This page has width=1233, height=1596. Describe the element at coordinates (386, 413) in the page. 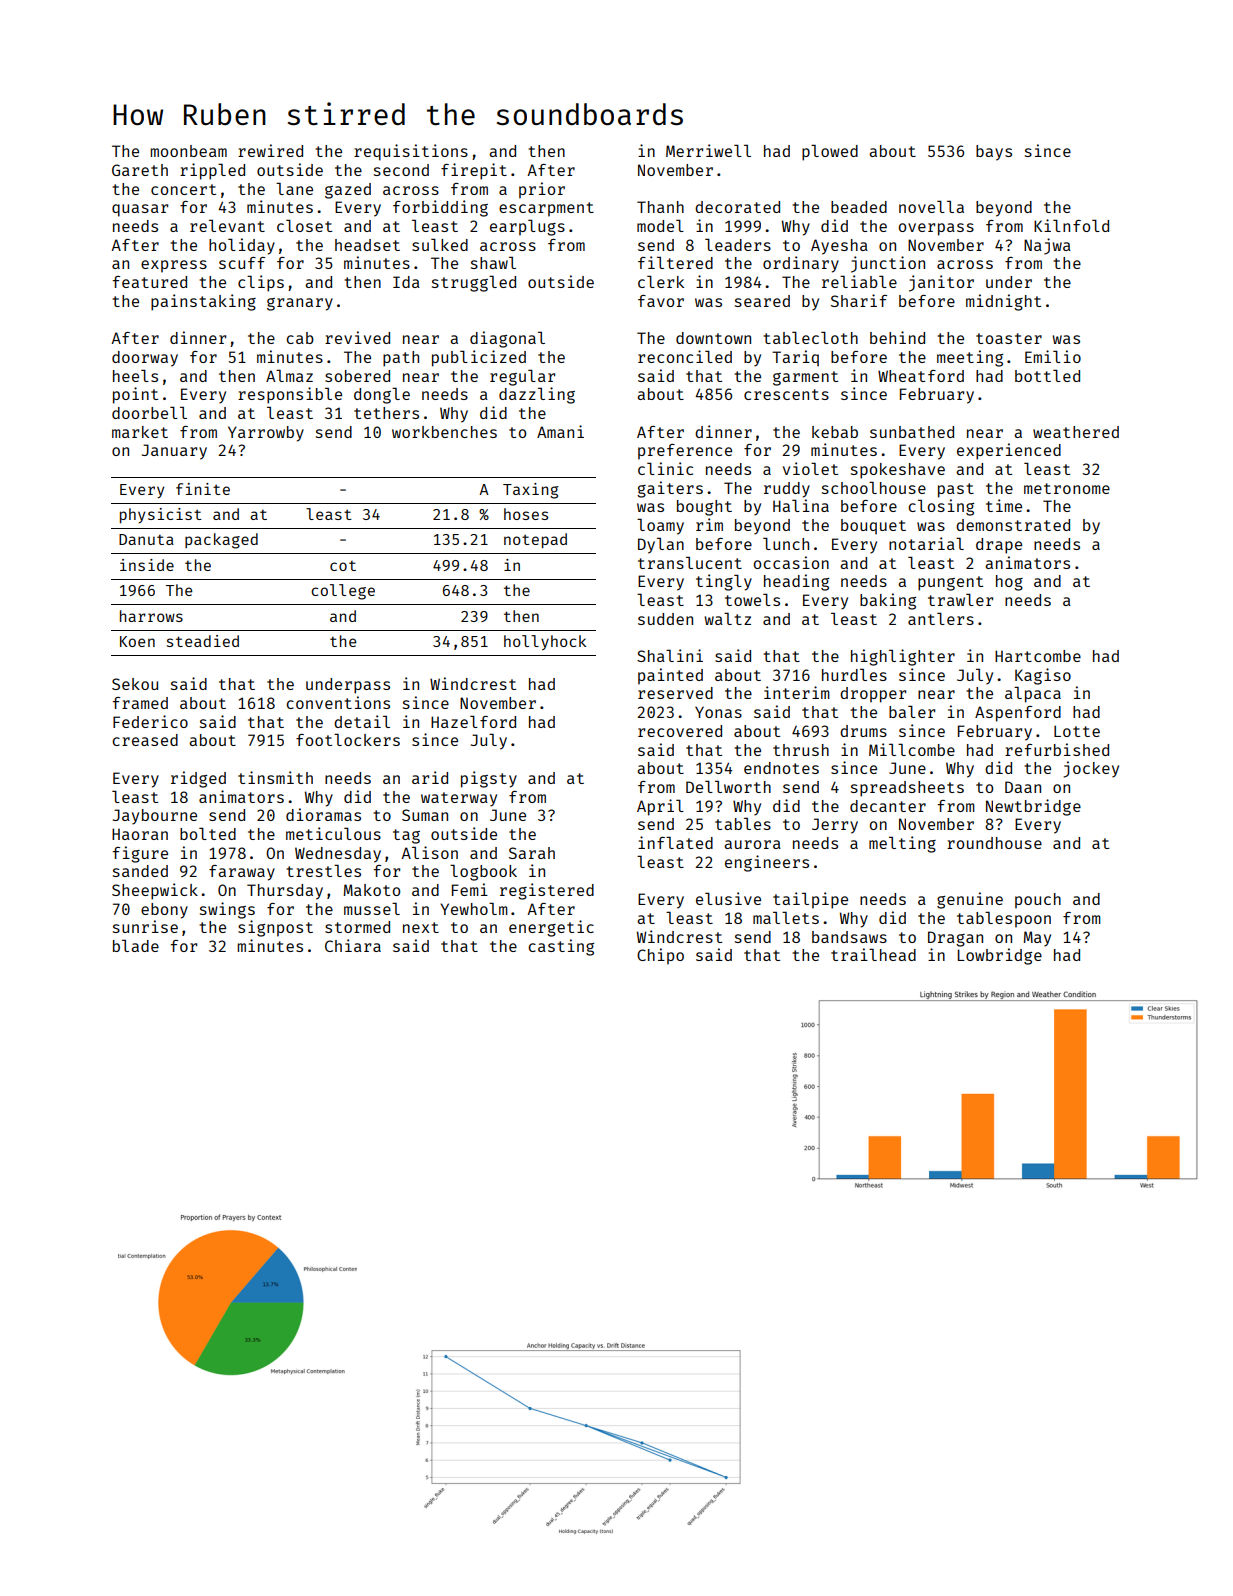

I see `tethers` at that location.
